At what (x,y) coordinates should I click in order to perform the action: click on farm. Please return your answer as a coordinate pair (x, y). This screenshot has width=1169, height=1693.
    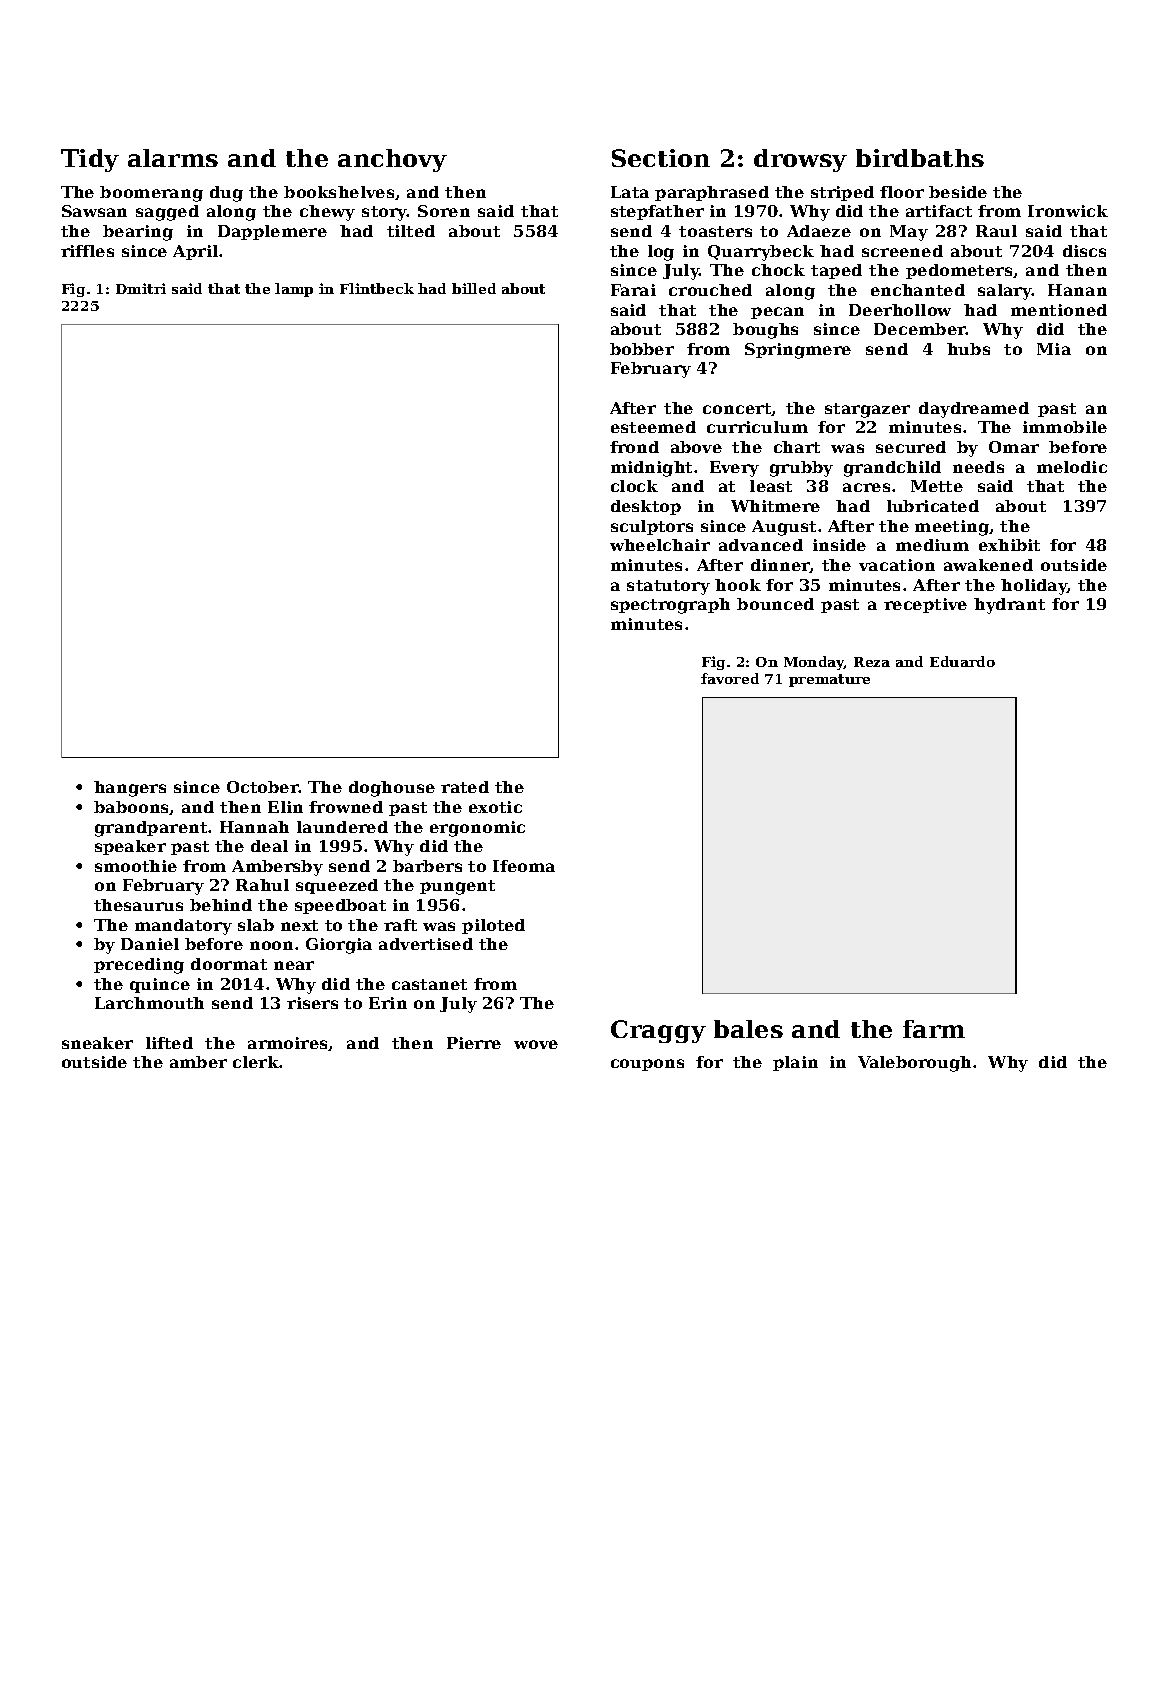
    Looking at the image, I should click on (934, 1029).
